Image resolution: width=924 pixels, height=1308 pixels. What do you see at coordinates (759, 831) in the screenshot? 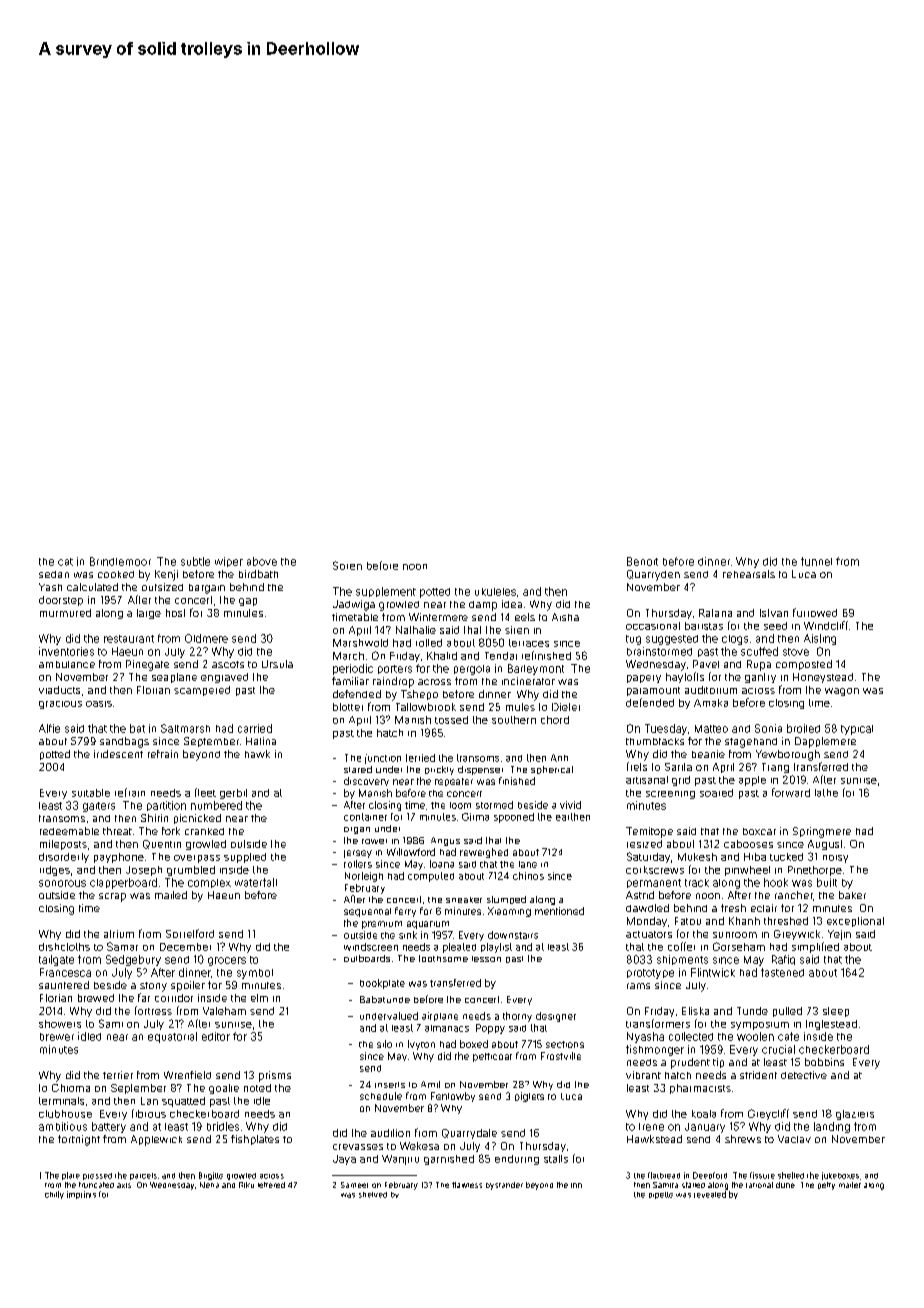
I see `boxcar` at bounding box center [759, 831].
